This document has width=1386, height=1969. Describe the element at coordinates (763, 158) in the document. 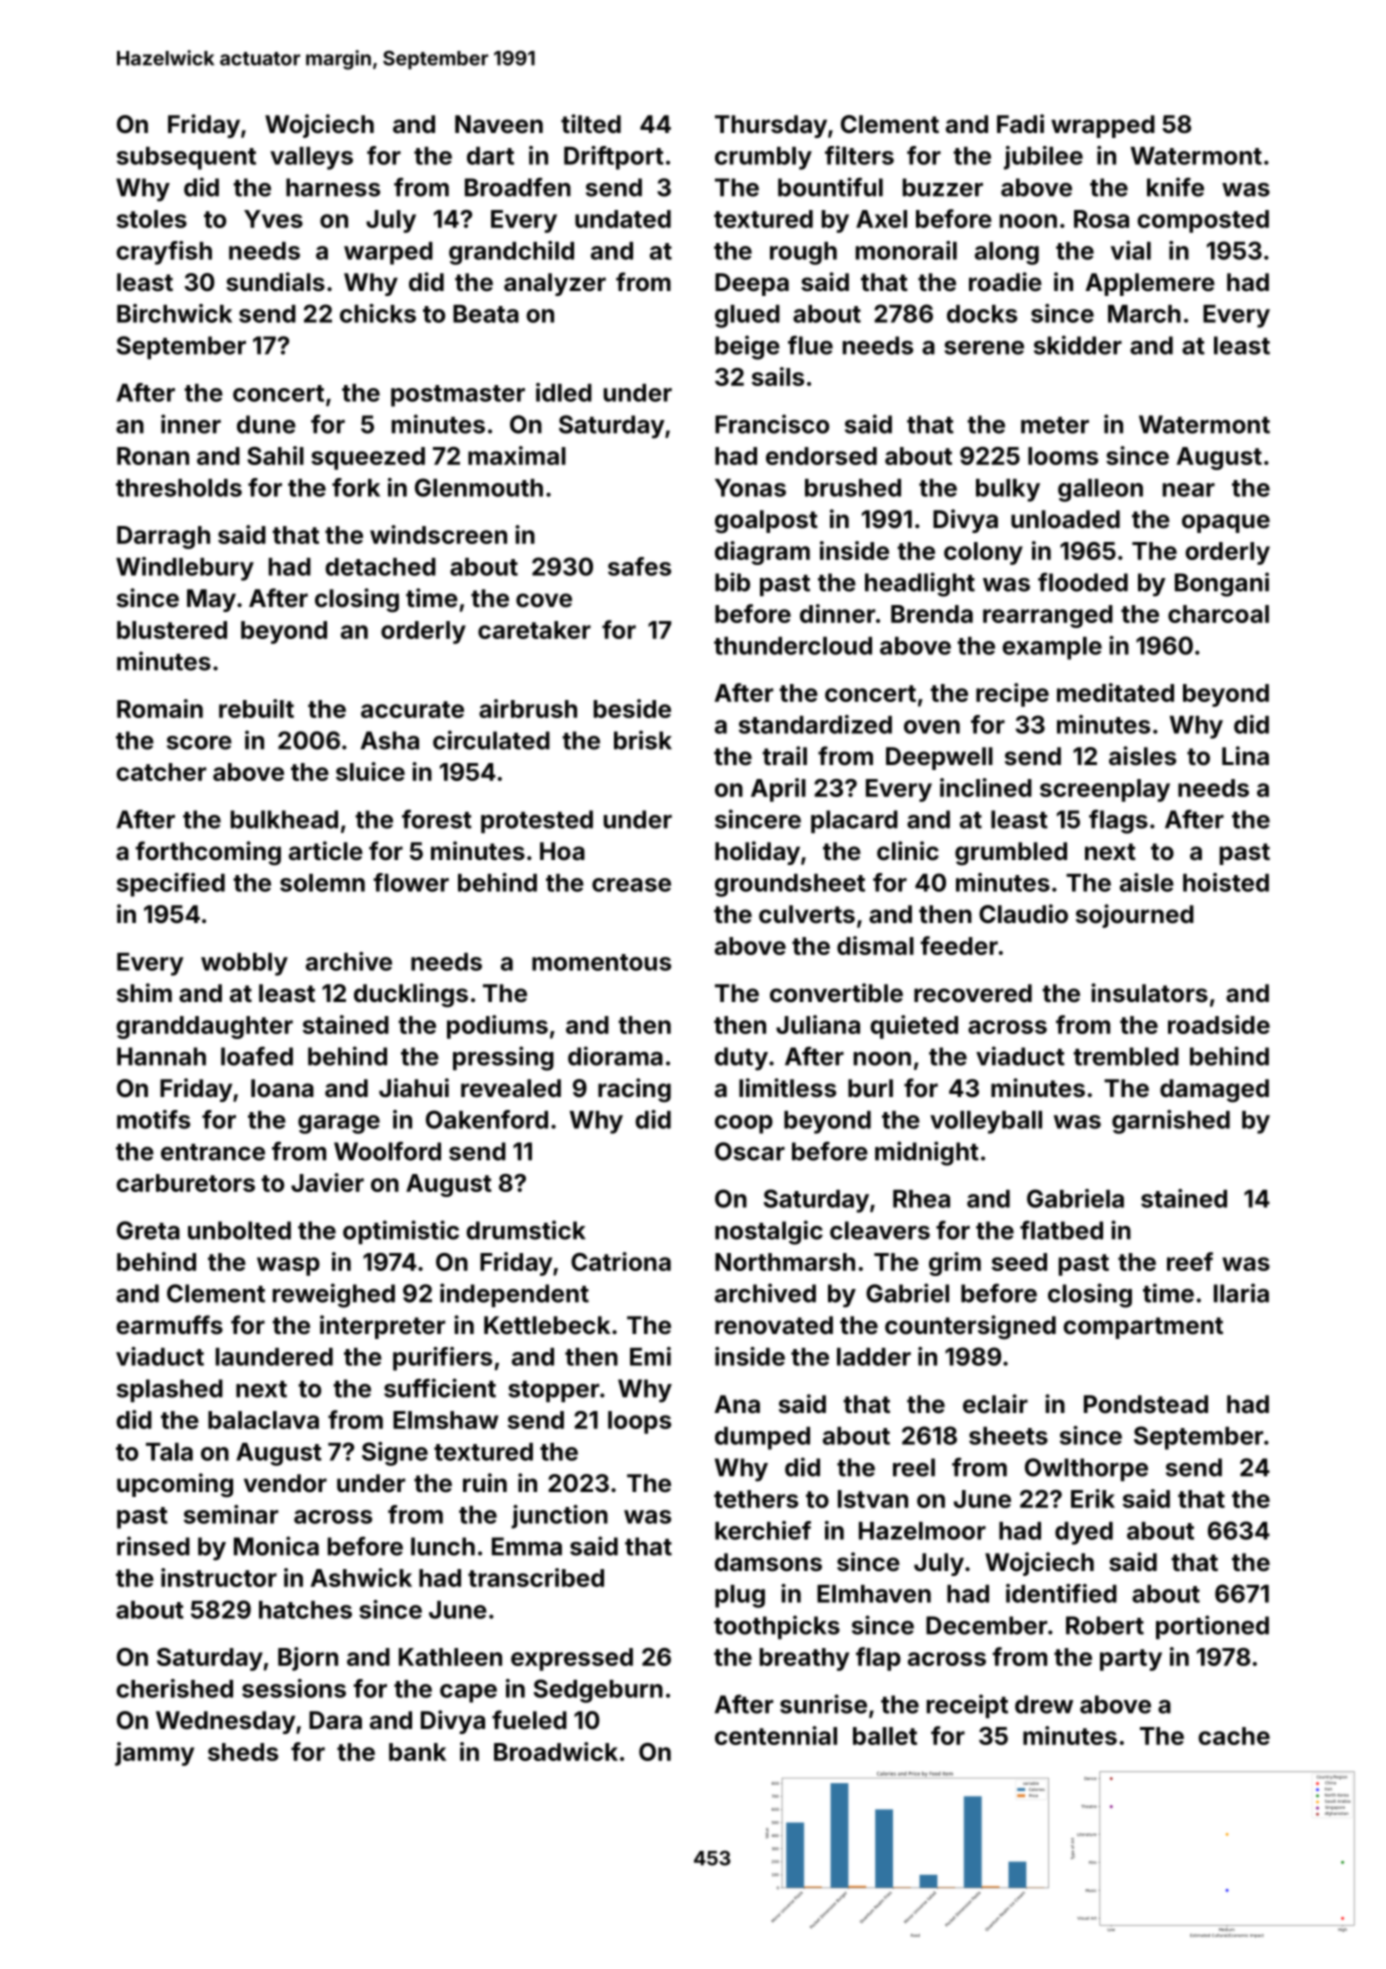

I see `crumbly` at that location.
